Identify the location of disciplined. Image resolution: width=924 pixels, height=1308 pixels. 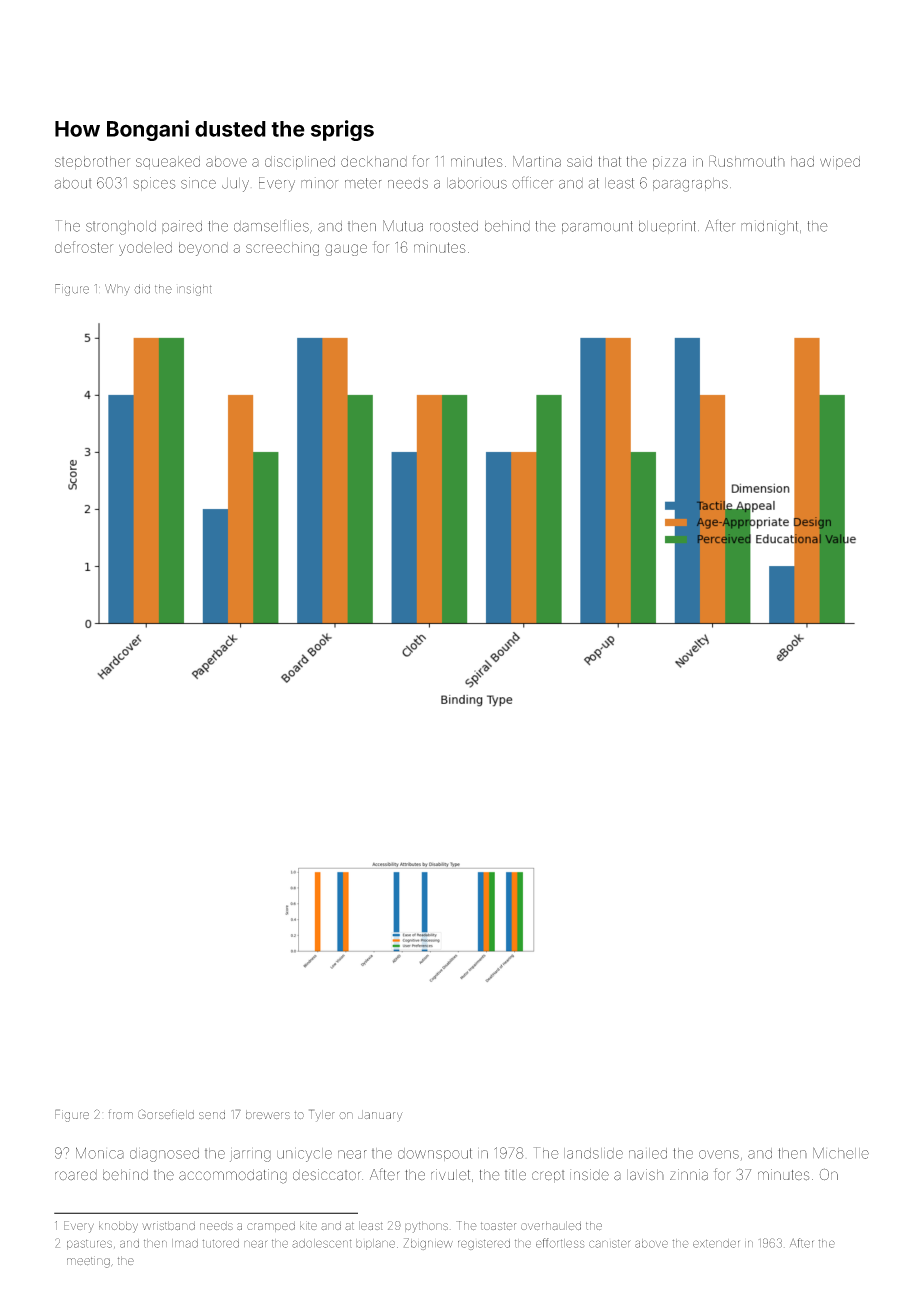
(300, 162).
